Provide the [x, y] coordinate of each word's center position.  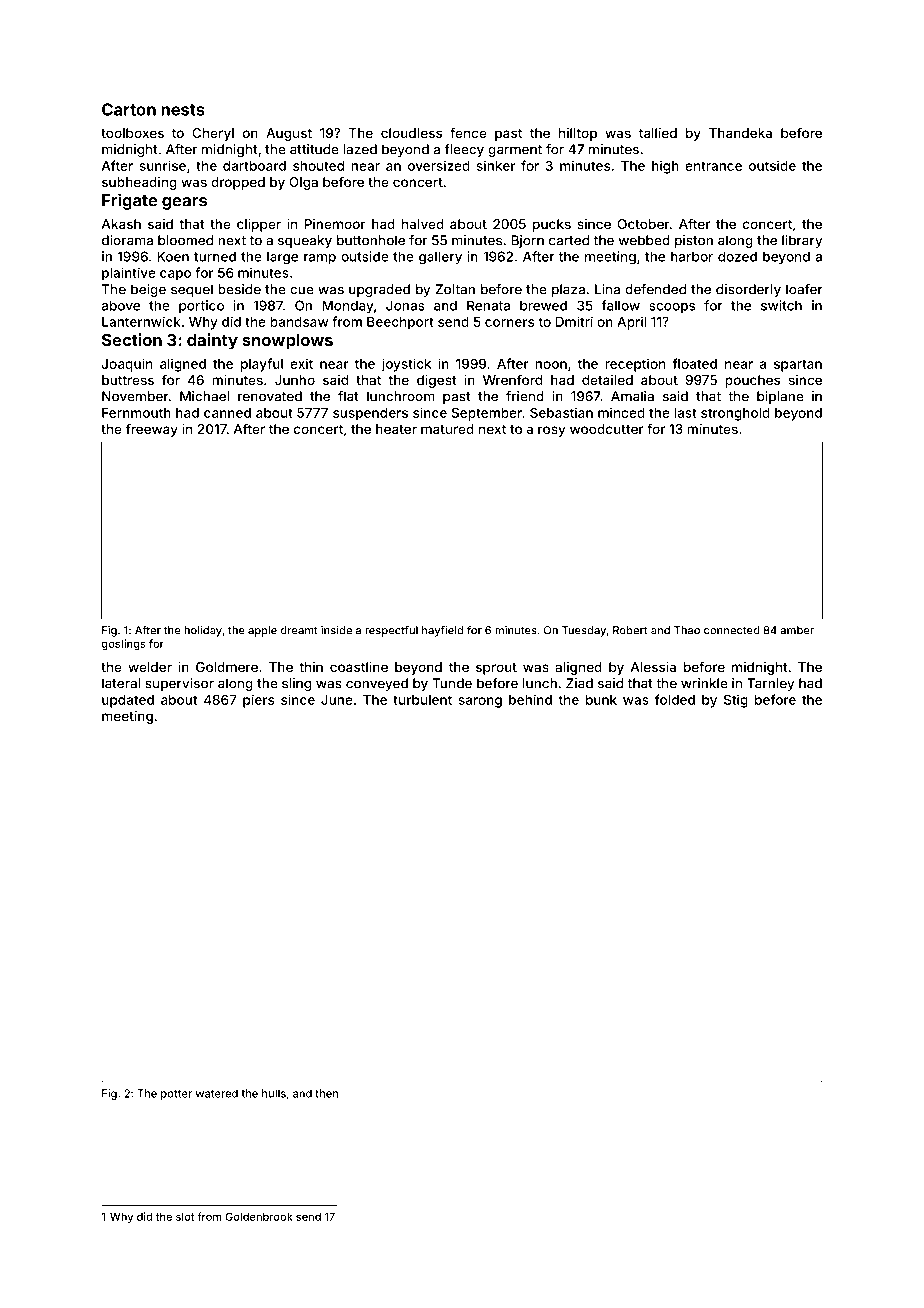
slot [185, 1216]
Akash [121, 224]
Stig [736, 701]
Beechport [400, 323]
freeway [152, 430]
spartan [798, 365]
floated [694, 363]
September [487, 414]
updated [128, 701]
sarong [480, 702]
